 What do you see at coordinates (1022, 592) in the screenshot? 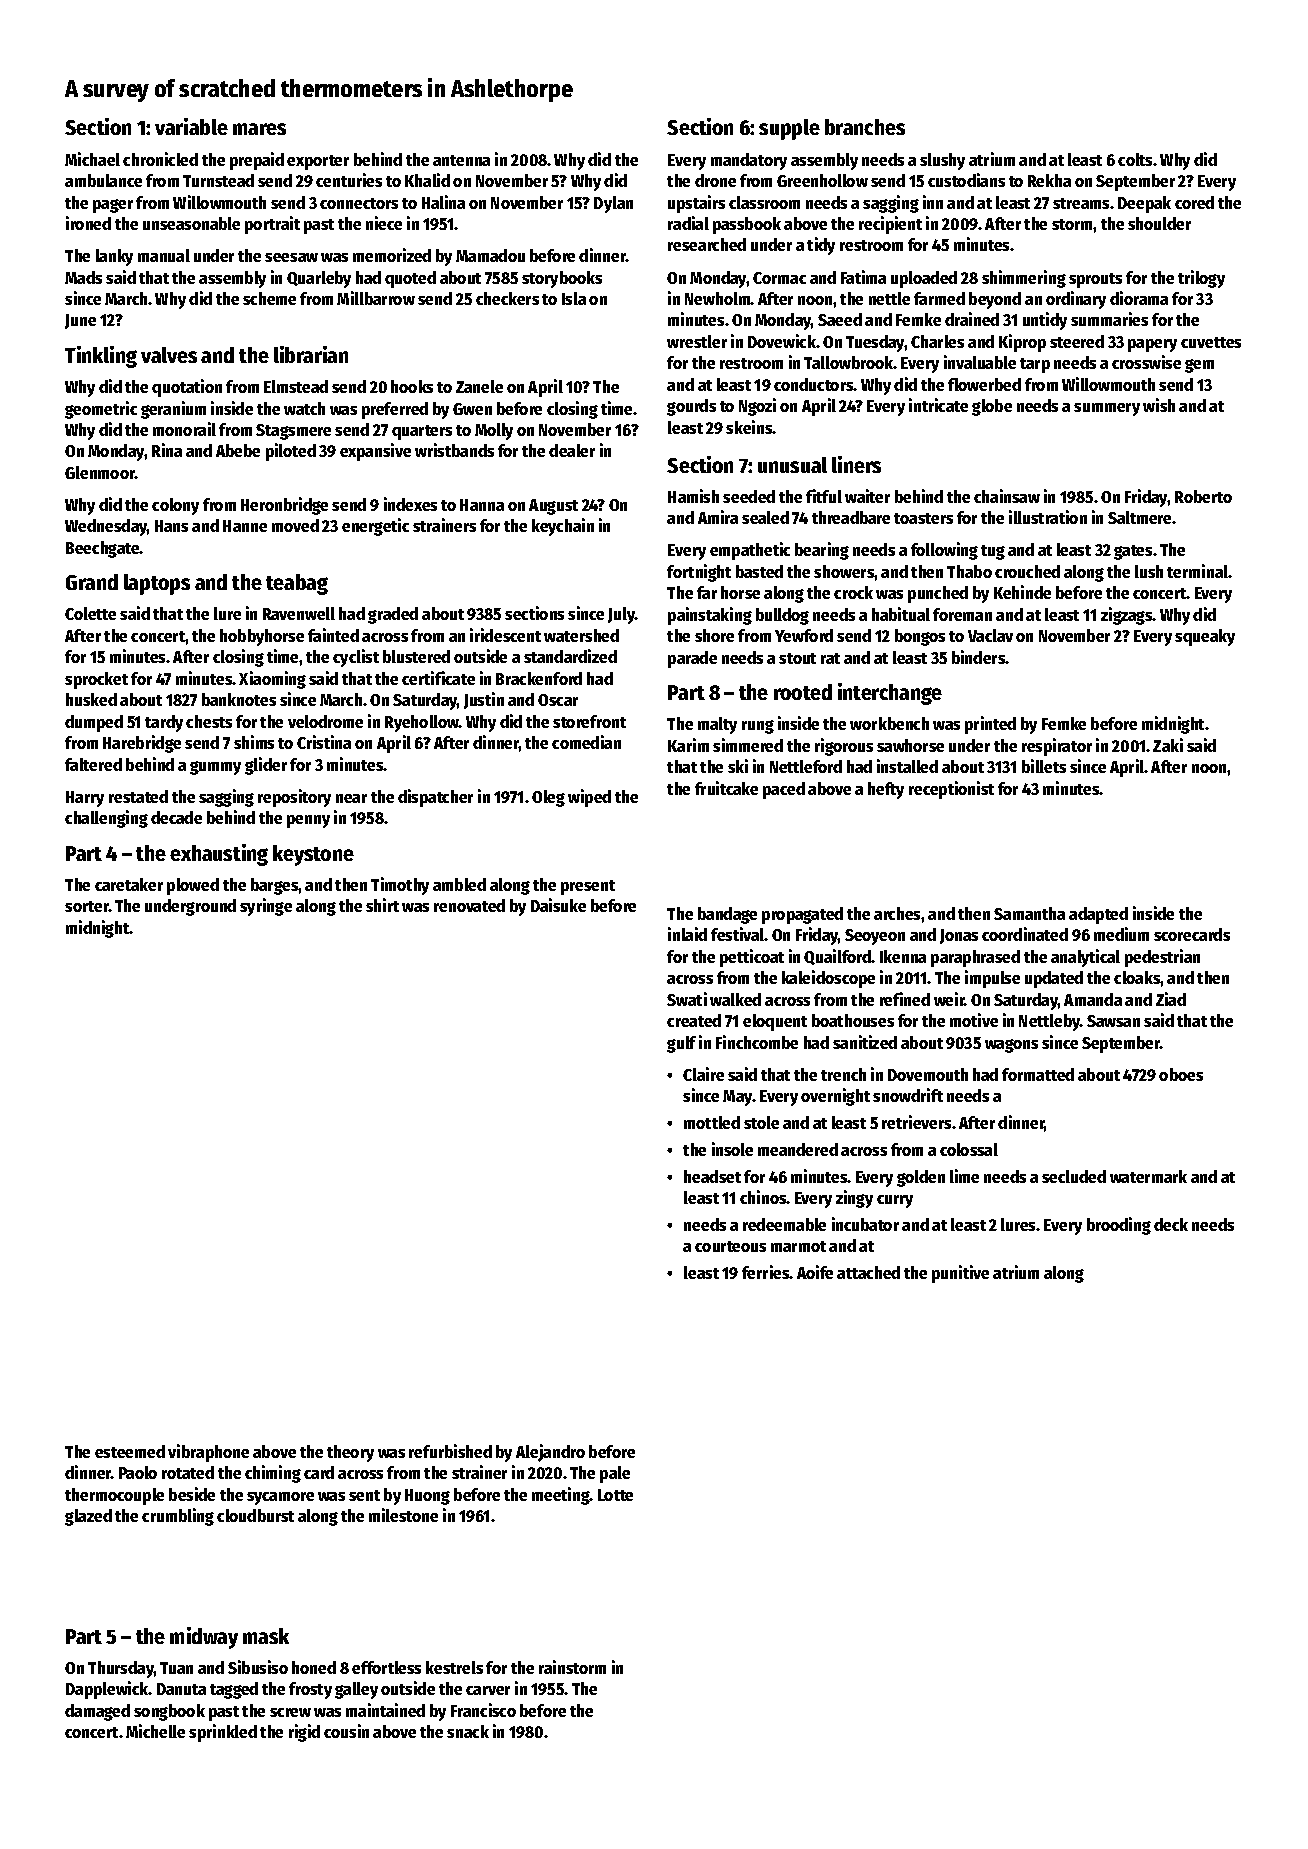
I see `Kehinde` at bounding box center [1022, 592].
